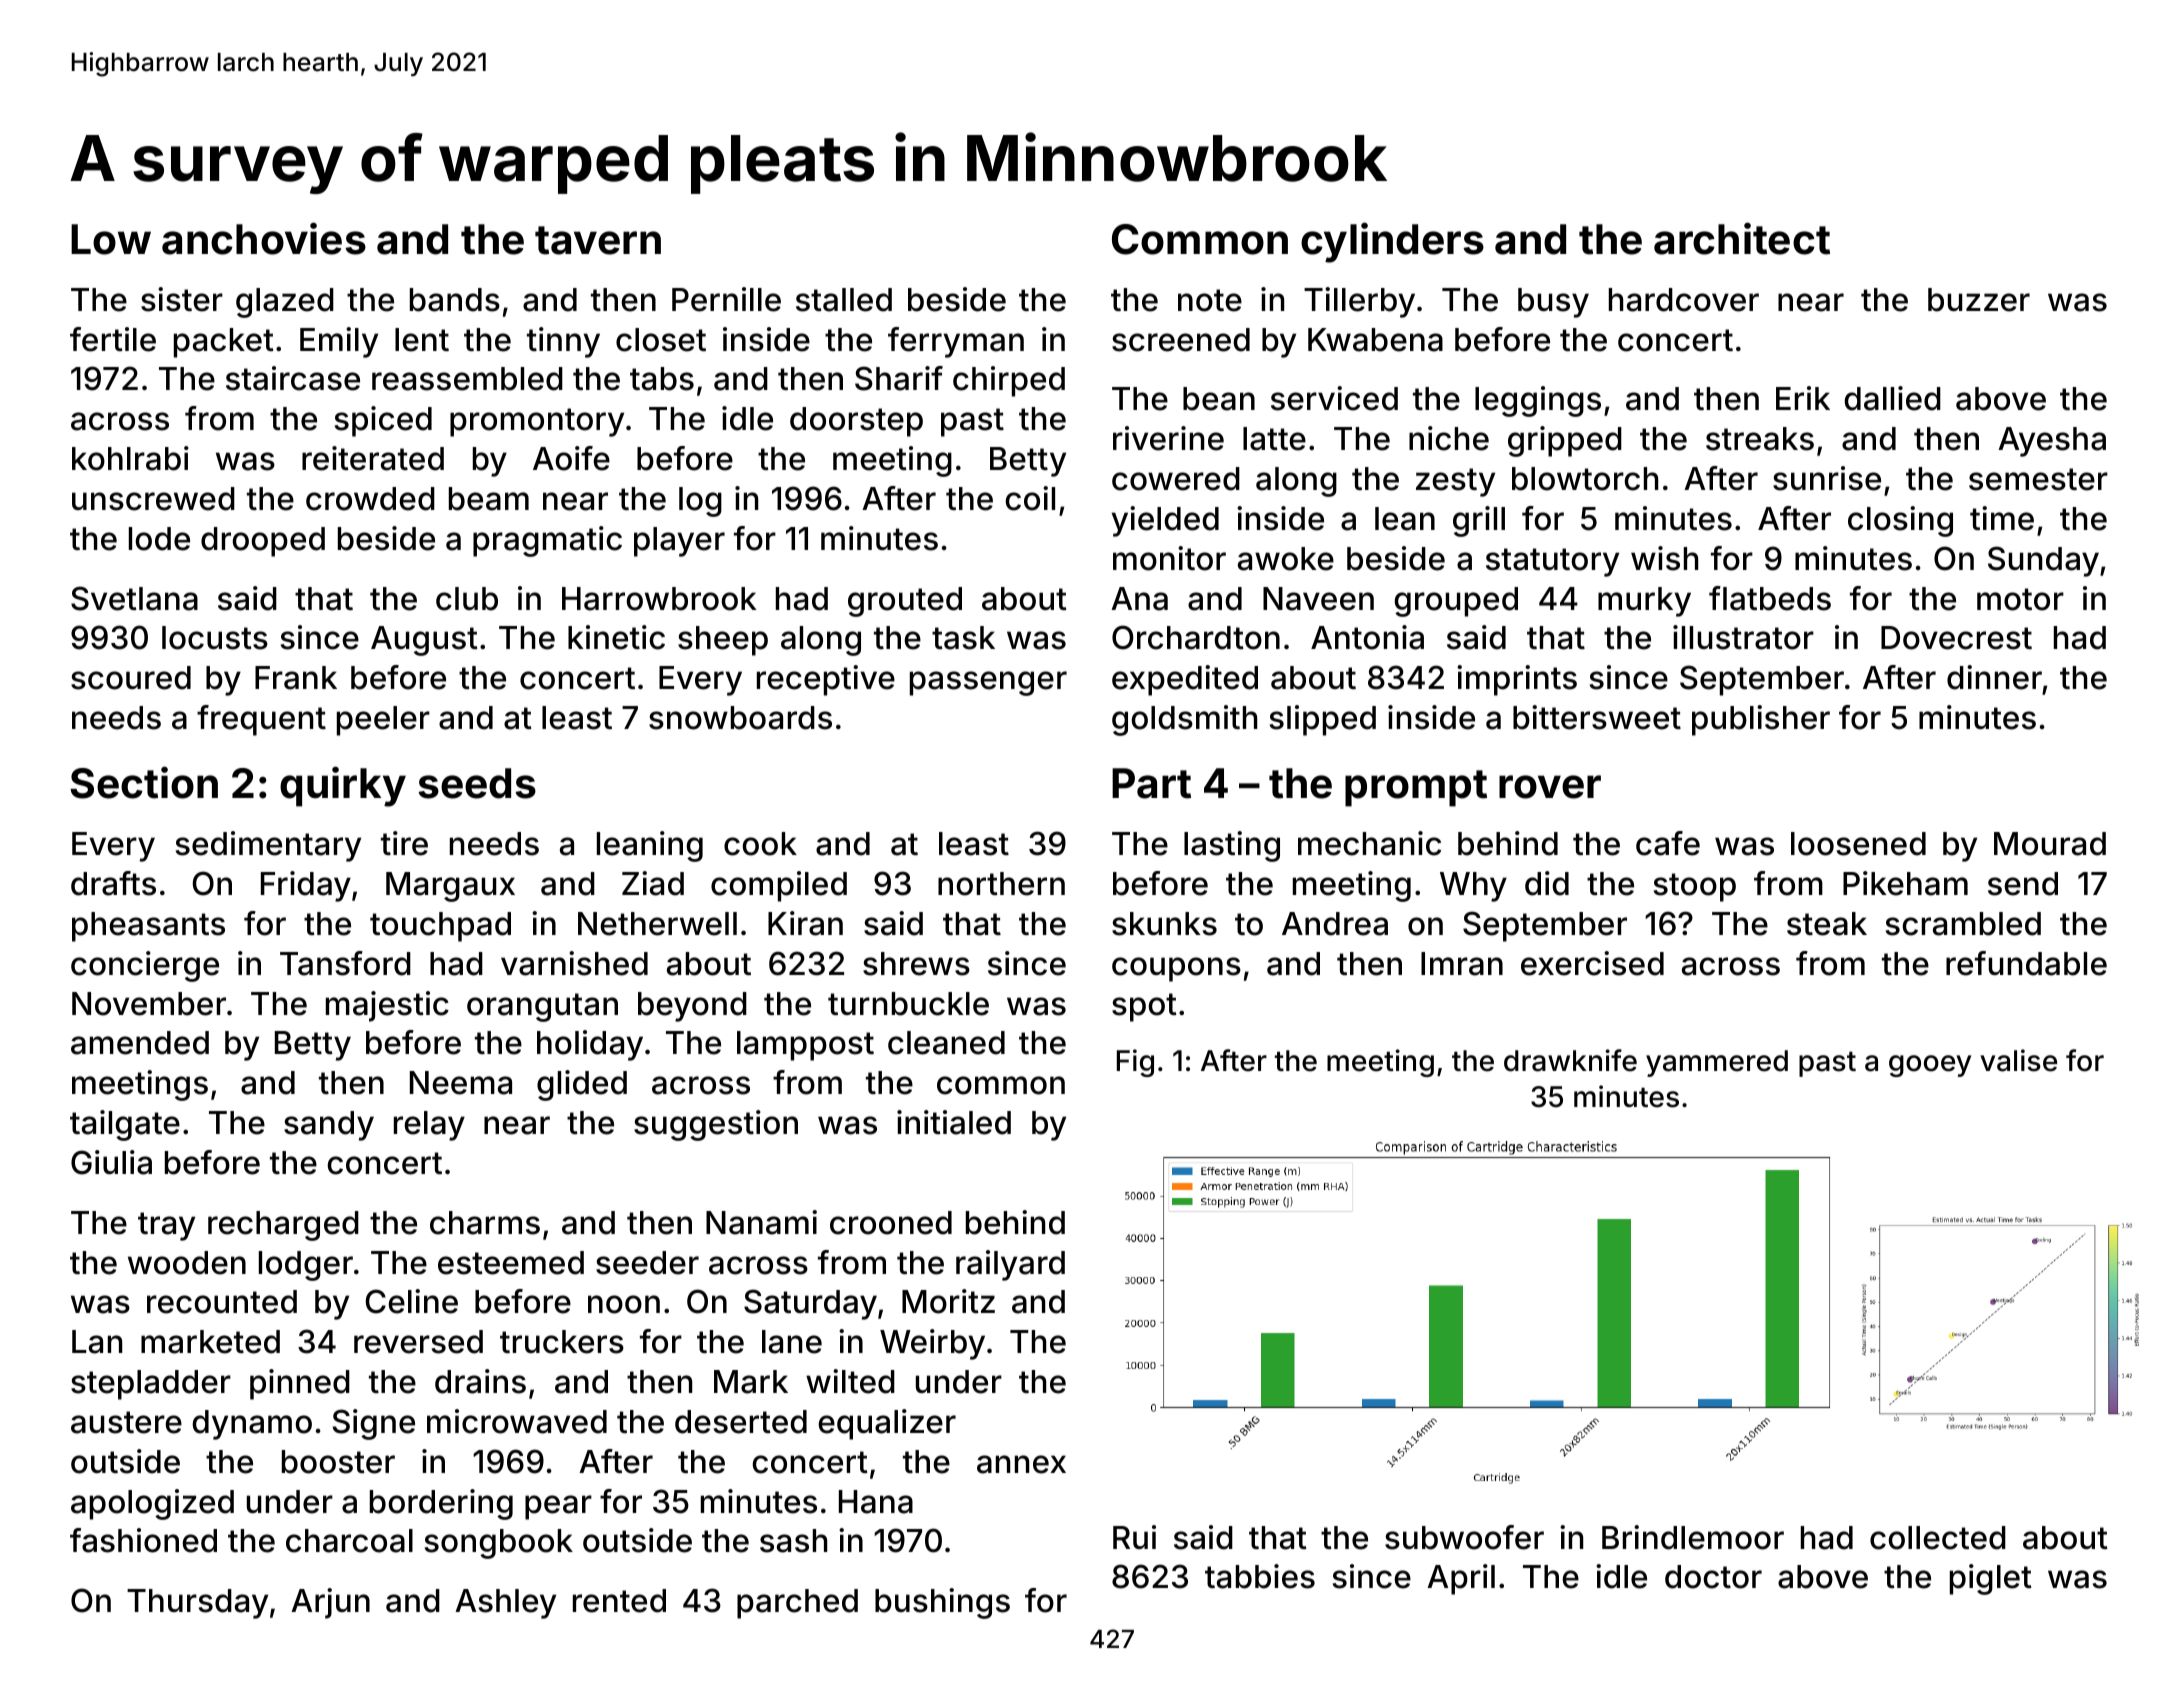 Image resolution: width=2178 pixels, height=1683 pixels. I want to click on esteemed, so click(511, 1263).
